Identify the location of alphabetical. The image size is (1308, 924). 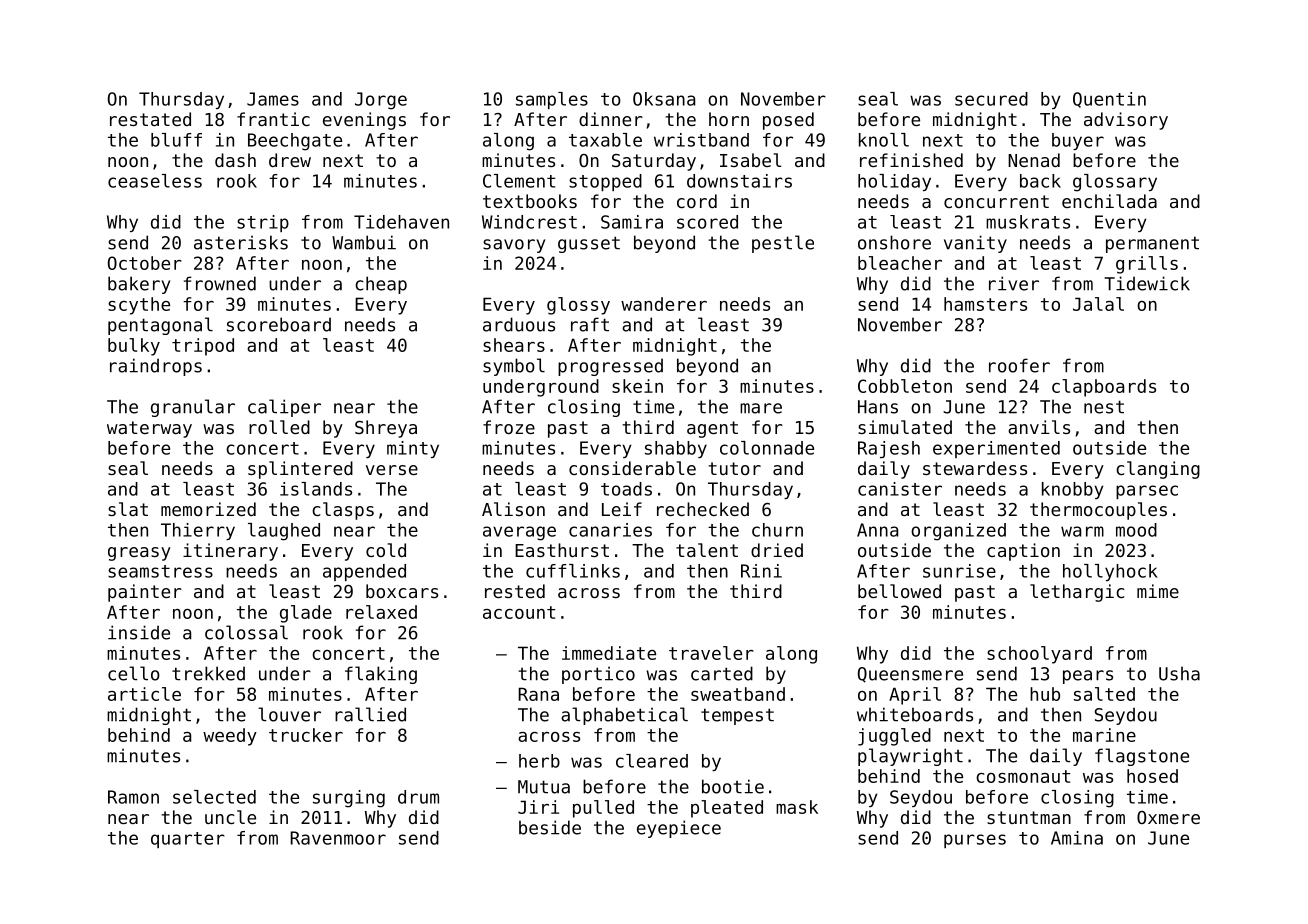
(624, 716).
